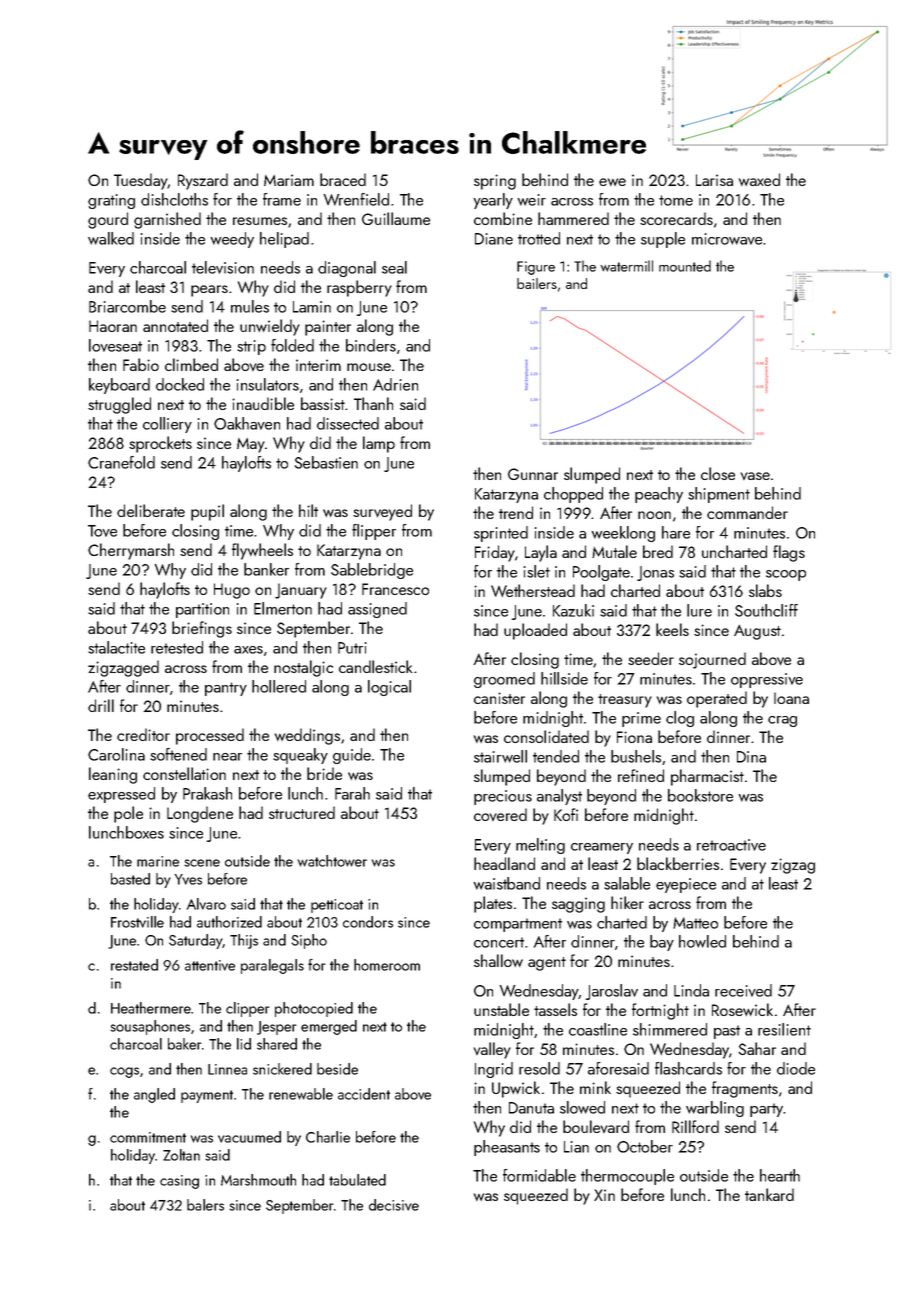 The image size is (908, 1316). What do you see at coordinates (499, 698) in the screenshot?
I see `canister` at bounding box center [499, 698].
